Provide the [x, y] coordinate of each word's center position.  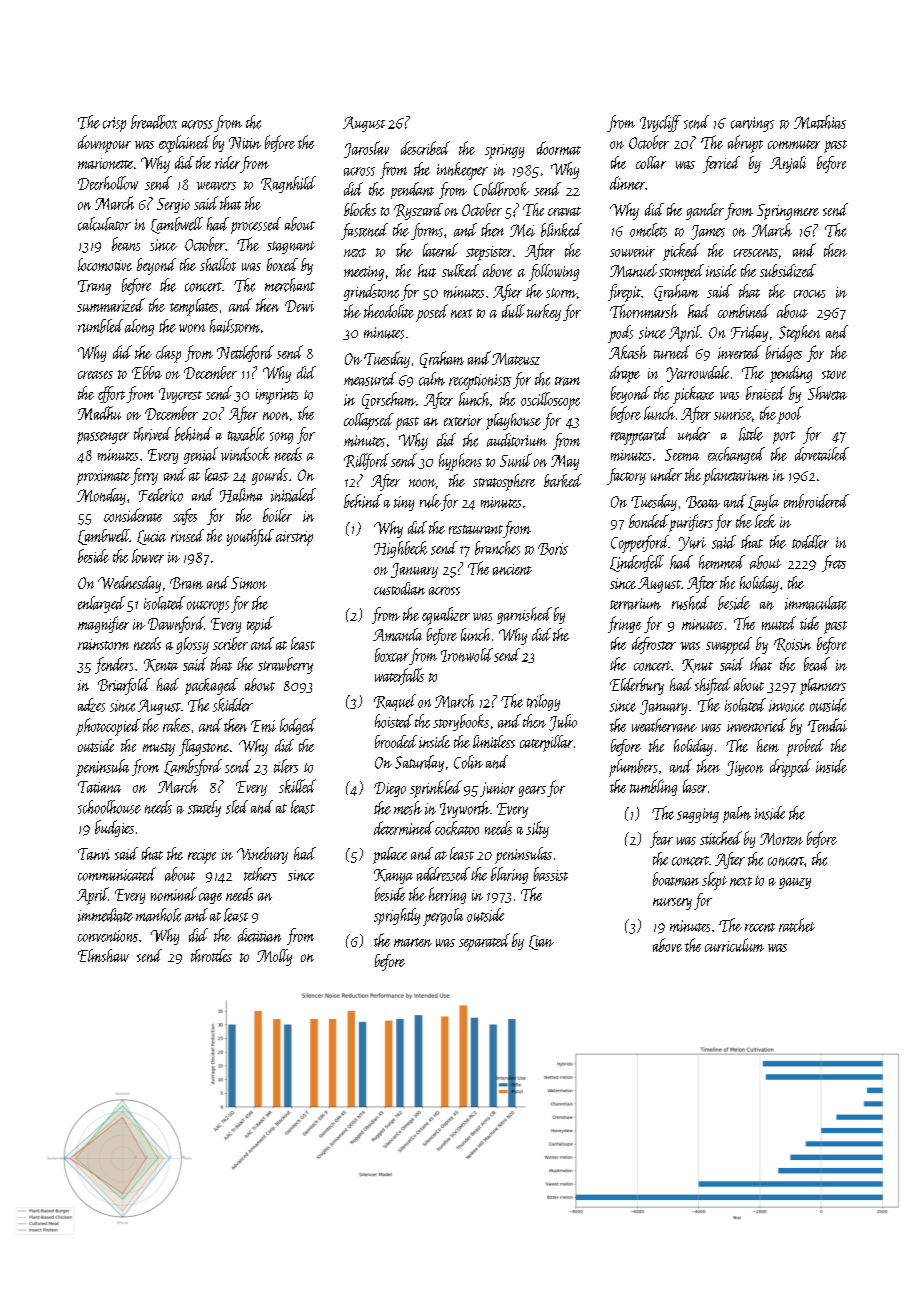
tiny [404, 503]
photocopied [108, 727]
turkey [544, 312]
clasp [168, 354]
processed [256, 225]
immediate [105, 915]
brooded [396, 741]
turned [672, 352]
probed [805, 747]
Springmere [788, 212]
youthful [250, 537]
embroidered [816, 501]
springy [504, 151]
